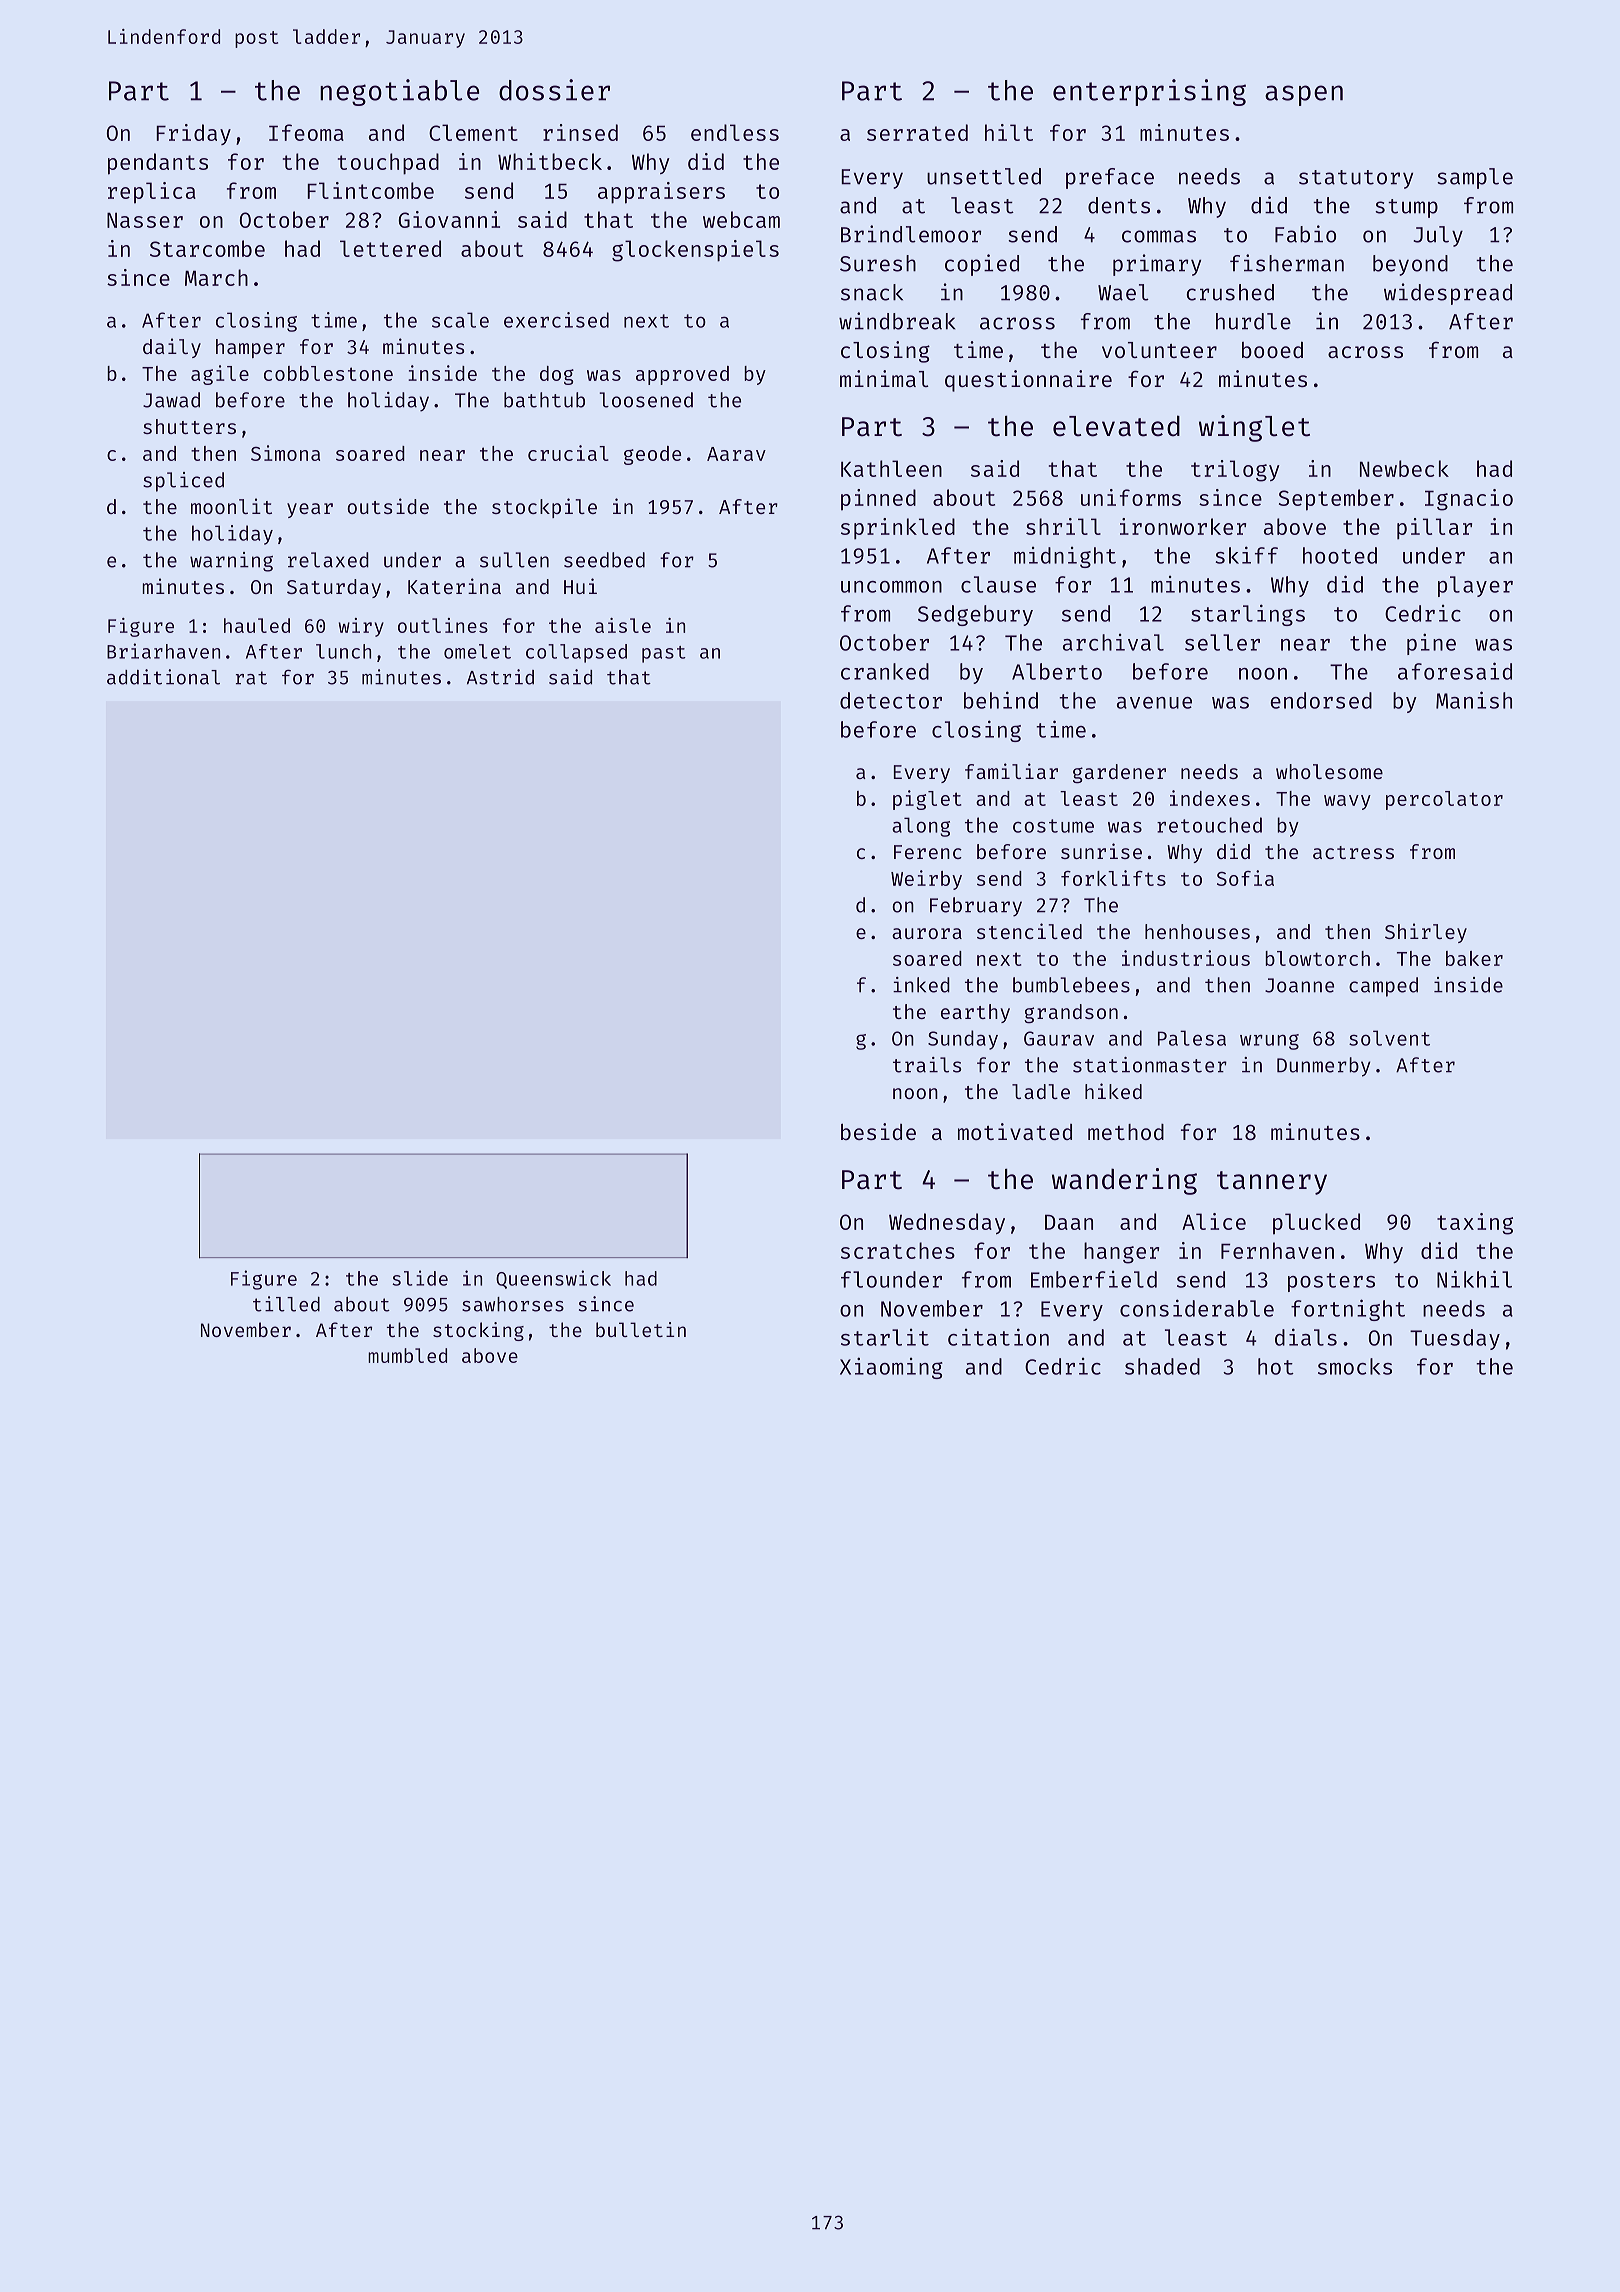  Describe the element at coordinates (1475, 1224) in the screenshot. I see `taxing` at that location.
